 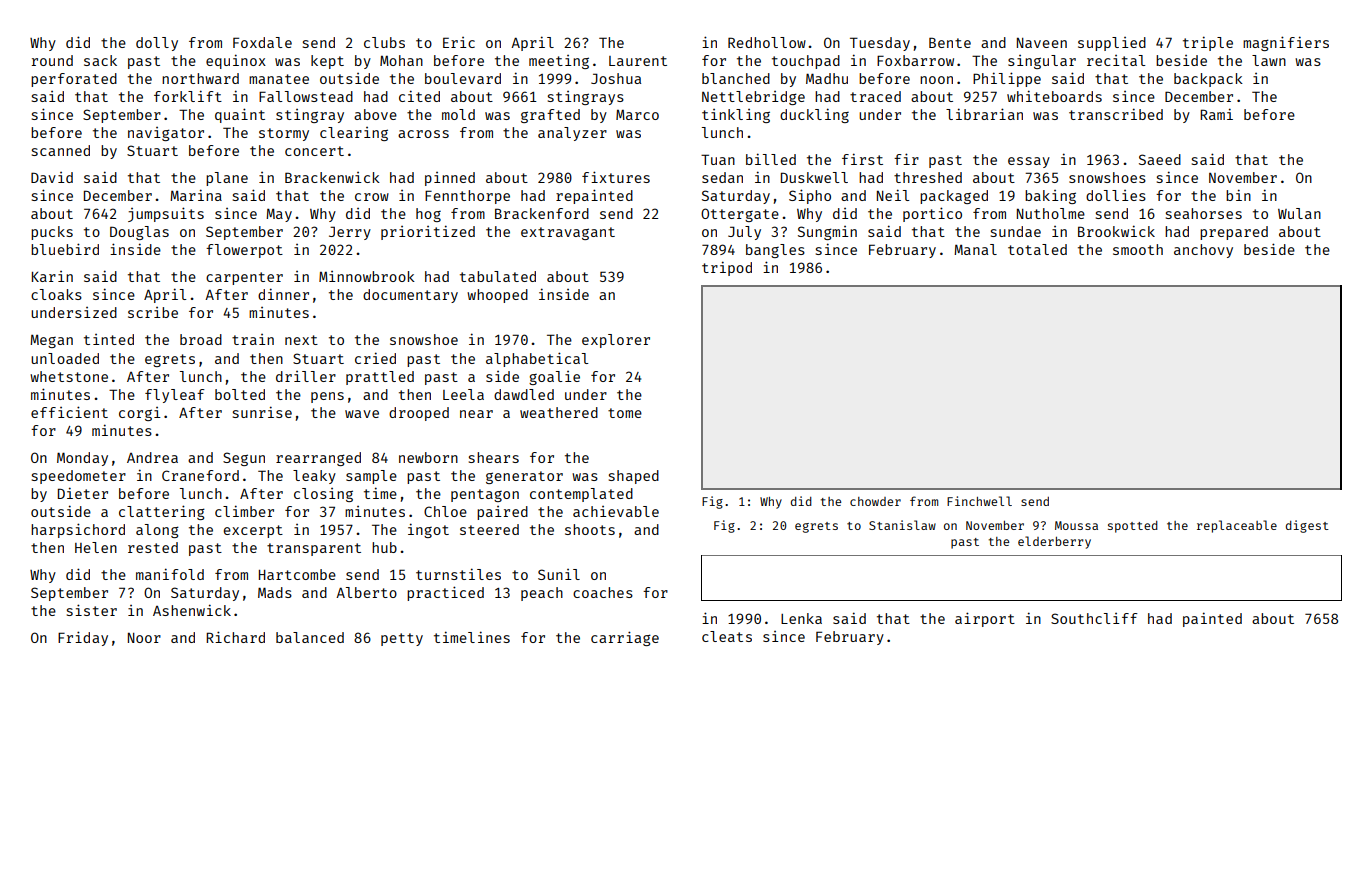 I want to click on clubs, so click(x=384, y=42).
